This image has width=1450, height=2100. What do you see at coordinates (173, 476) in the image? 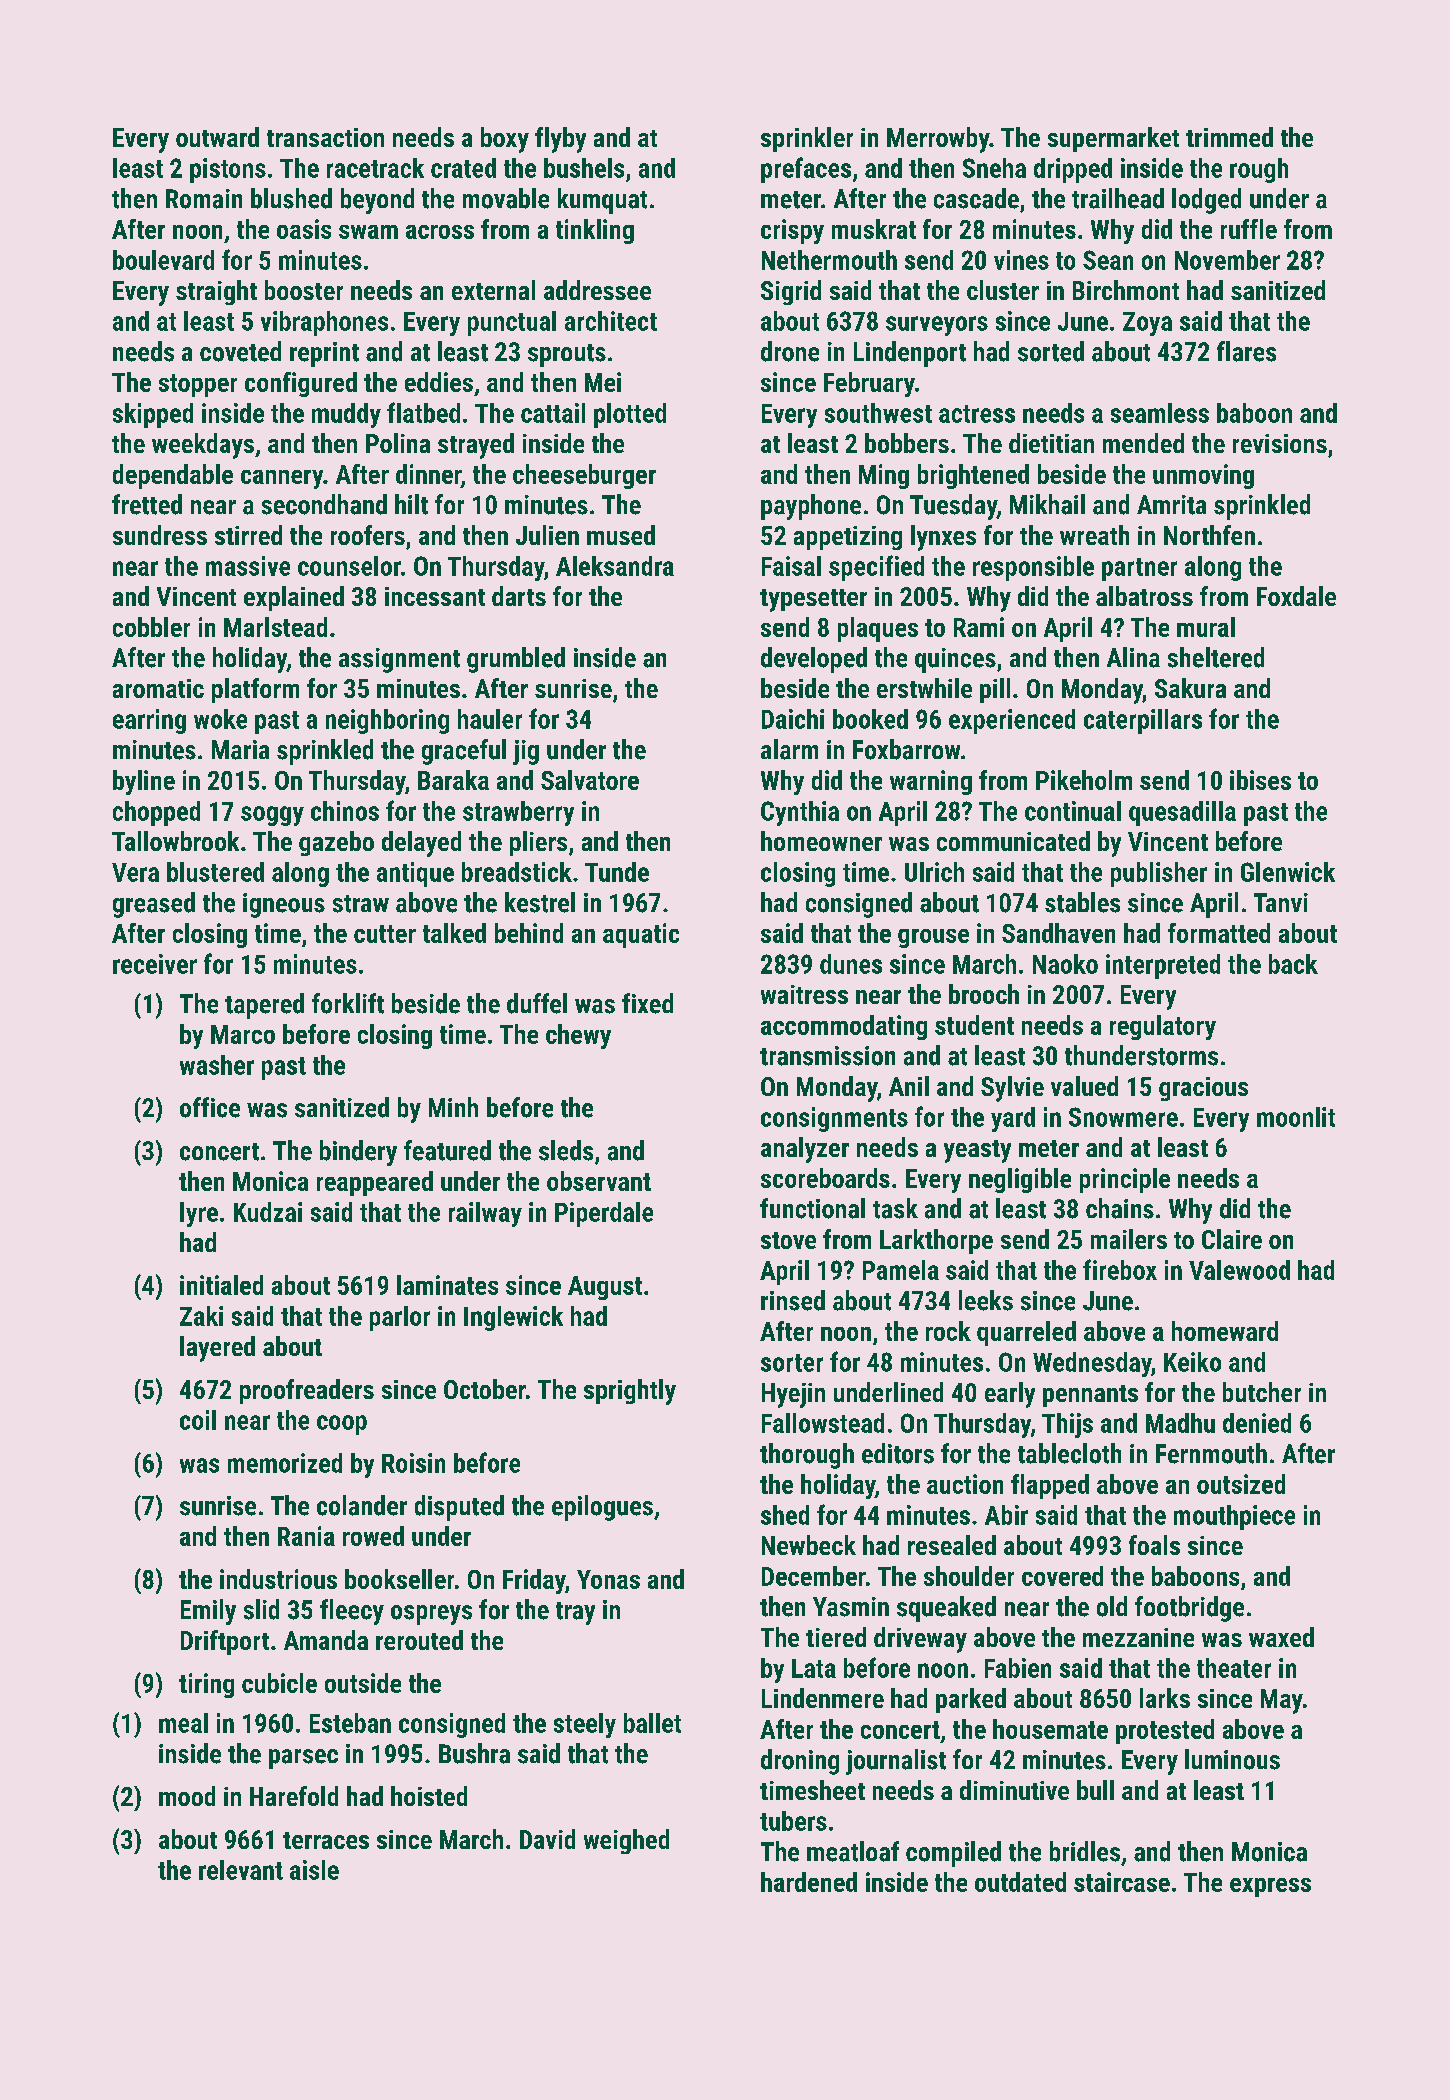
I see `dependable` at bounding box center [173, 476].
